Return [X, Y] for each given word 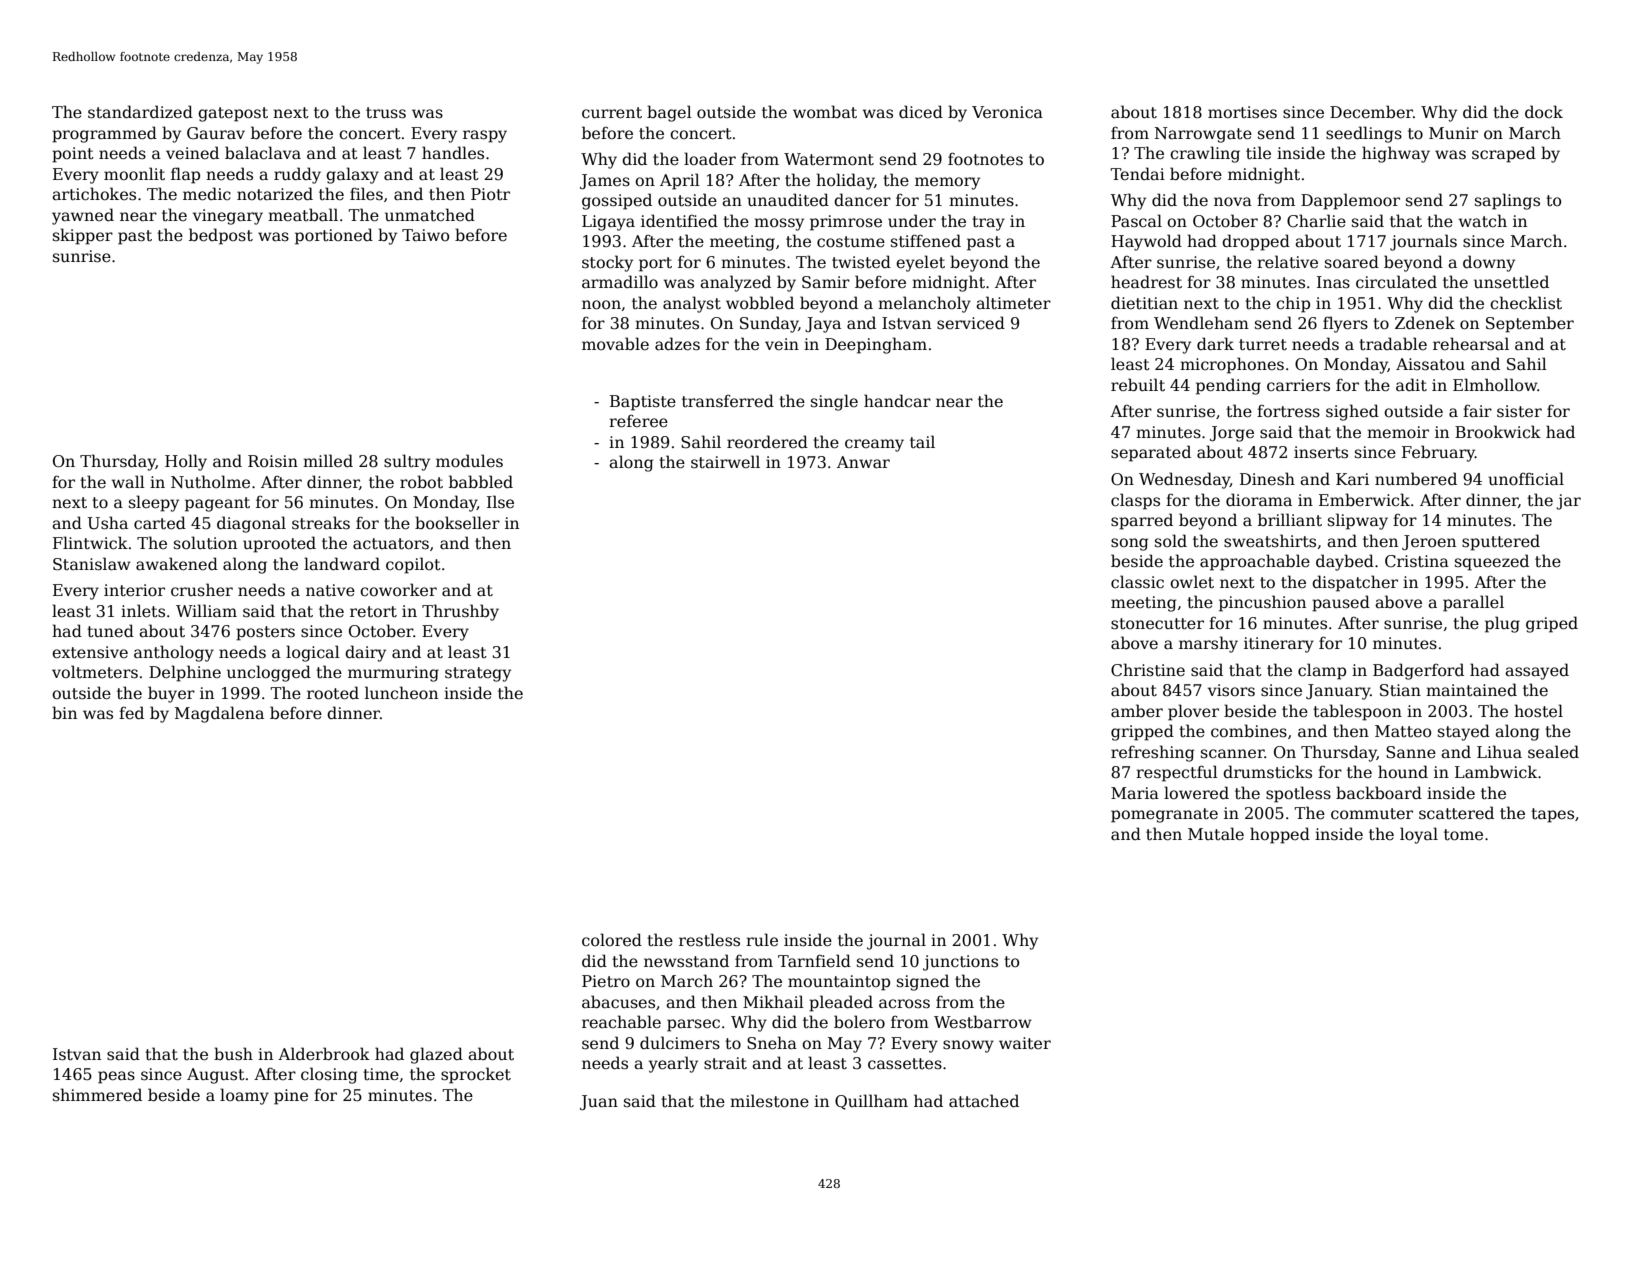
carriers [1298, 385]
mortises [1242, 112]
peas [116, 1077]
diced [921, 111]
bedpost [221, 236]
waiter [1025, 1043]
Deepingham [876, 345]
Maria [1135, 793]
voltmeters [95, 672]
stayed [1464, 732]
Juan [599, 1102]
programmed [104, 134]
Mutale [1216, 834]
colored [612, 939]
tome [1463, 834]
